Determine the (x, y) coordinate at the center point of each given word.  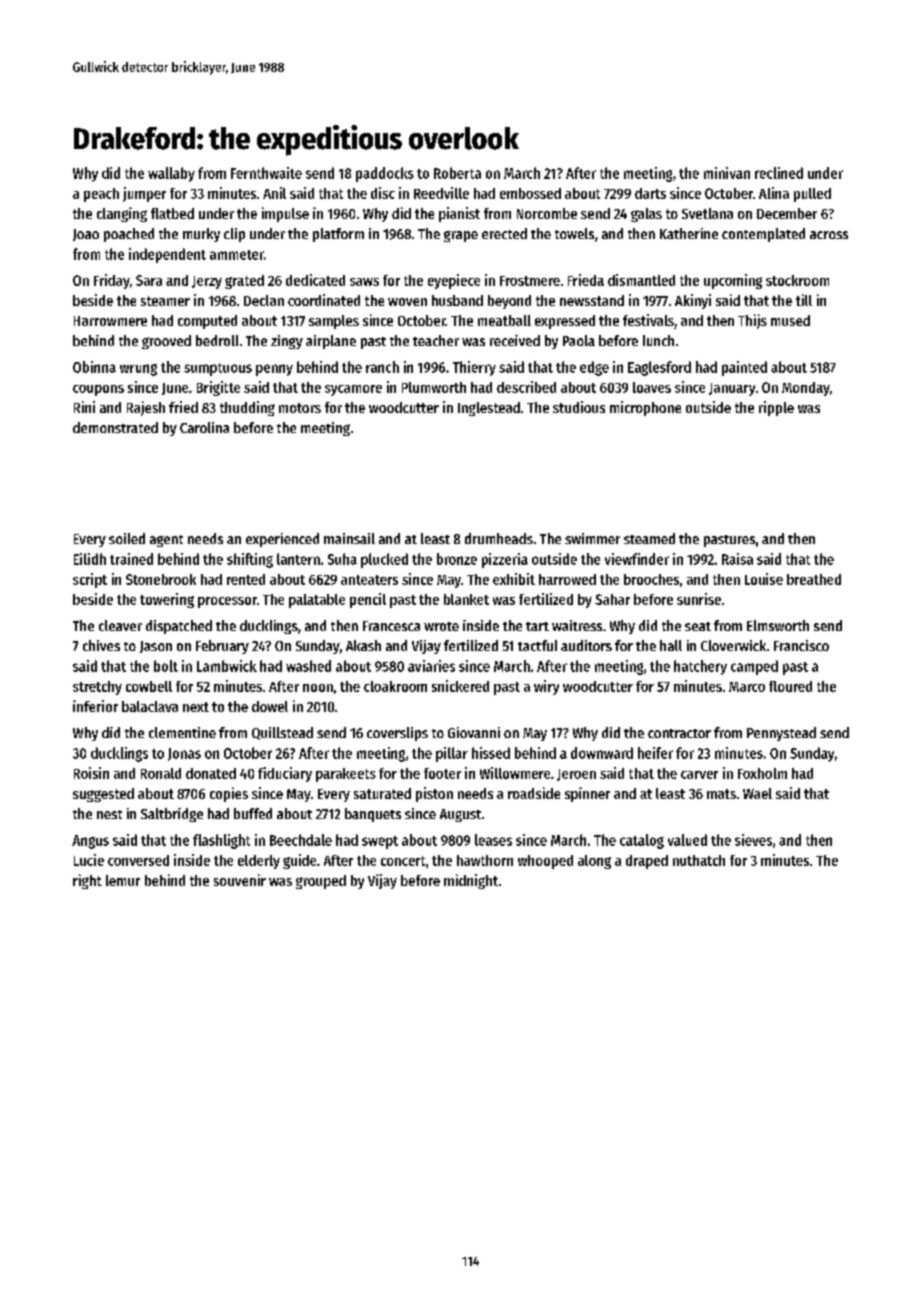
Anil (274, 193)
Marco (747, 687)
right (87, 881)
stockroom (797, 280)
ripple (776, 408)
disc (383, 193)
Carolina (204, 427)
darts (650, 193)
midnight (471, 881)
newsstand (592, 300)
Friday (112, 281)
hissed (491, 753)
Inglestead (489, 409)
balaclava (150, 706)
